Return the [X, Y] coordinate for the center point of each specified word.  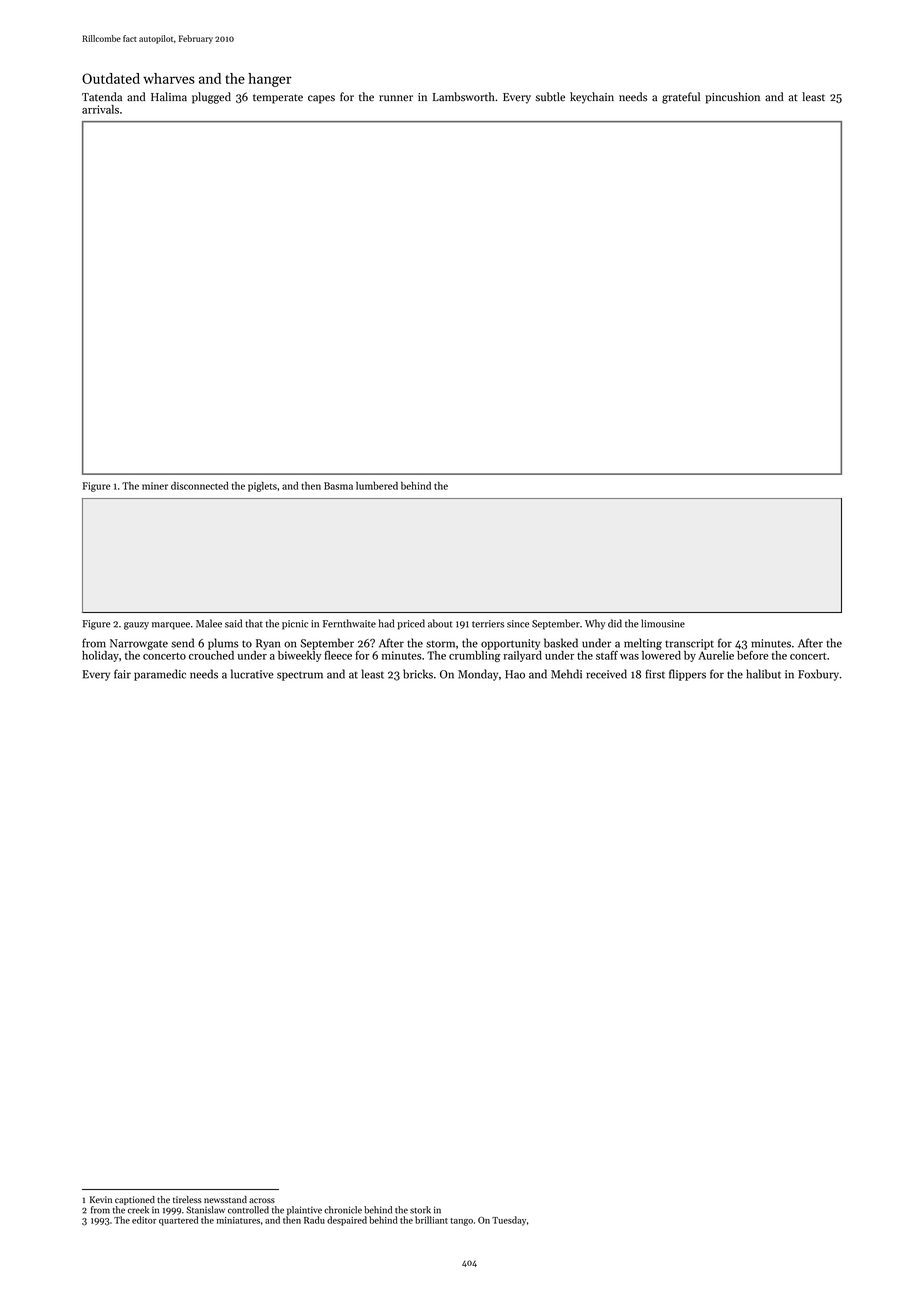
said [233, 623]
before [752, 655]
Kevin [101, 1199]
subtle [550, 96]
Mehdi [566, 674]
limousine [663, 623]
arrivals [100, 109]
